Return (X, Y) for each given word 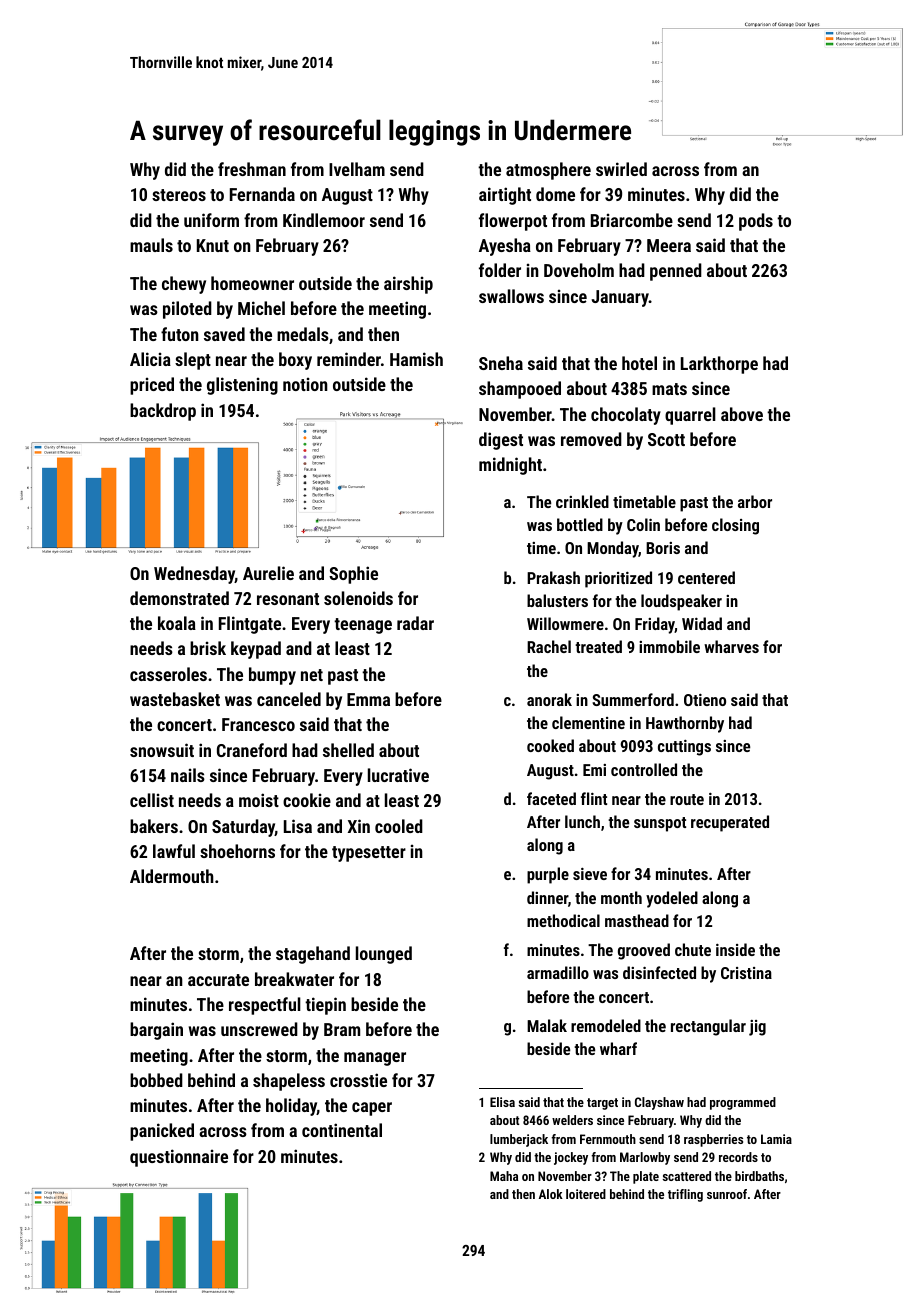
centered (706, 577)
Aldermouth (172, 876)
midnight (510, 466)
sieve (590, 874)
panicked (162, 1132)
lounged (384, 955)
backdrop (163, 412)
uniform (211, 220)
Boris (663, 548)
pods (756, 222)
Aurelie (268, 573)
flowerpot (513, 222)
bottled (580, 524)
